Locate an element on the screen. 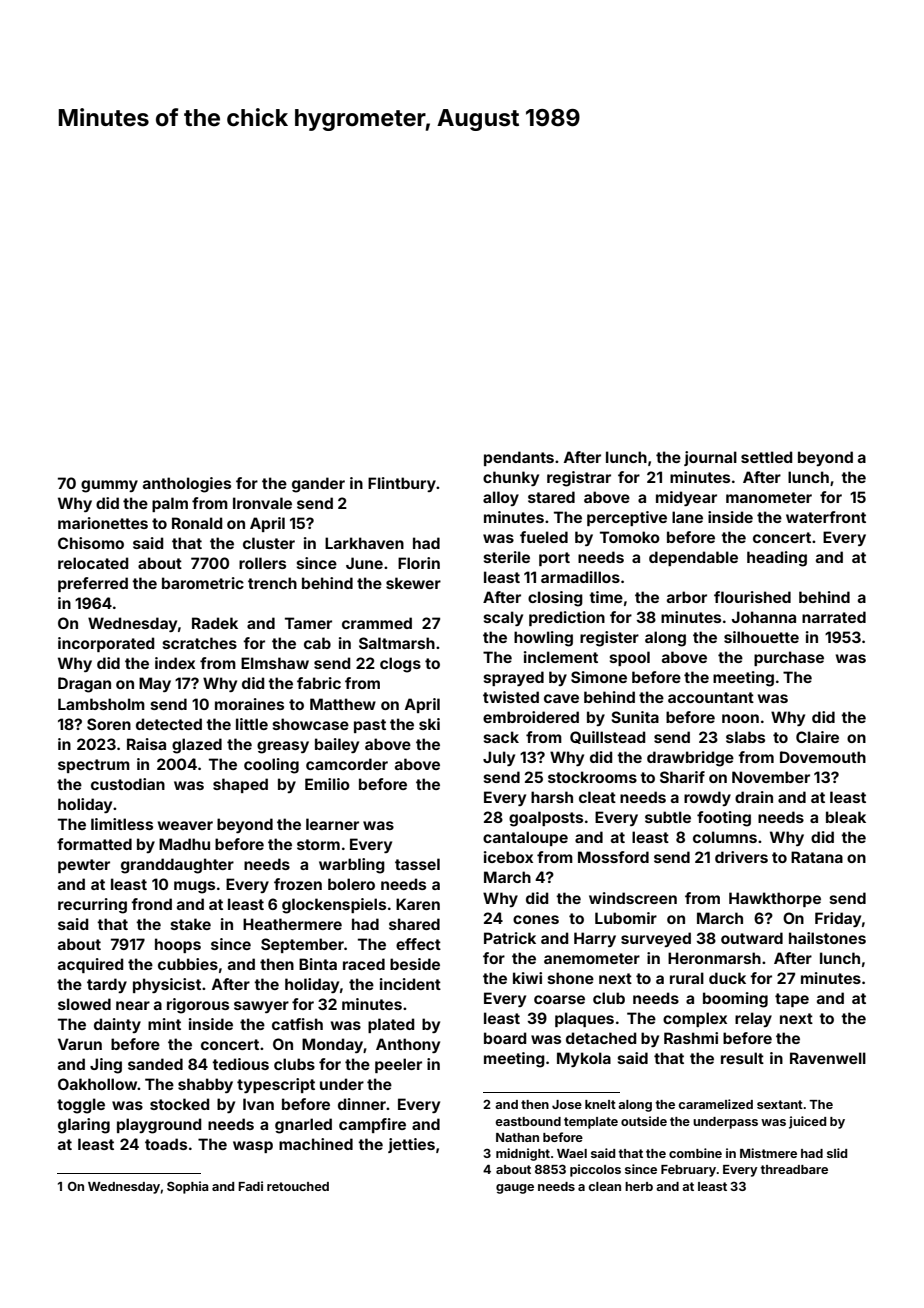 The image size is (924, 1308). tassel is located at coordinates (417, 864).
